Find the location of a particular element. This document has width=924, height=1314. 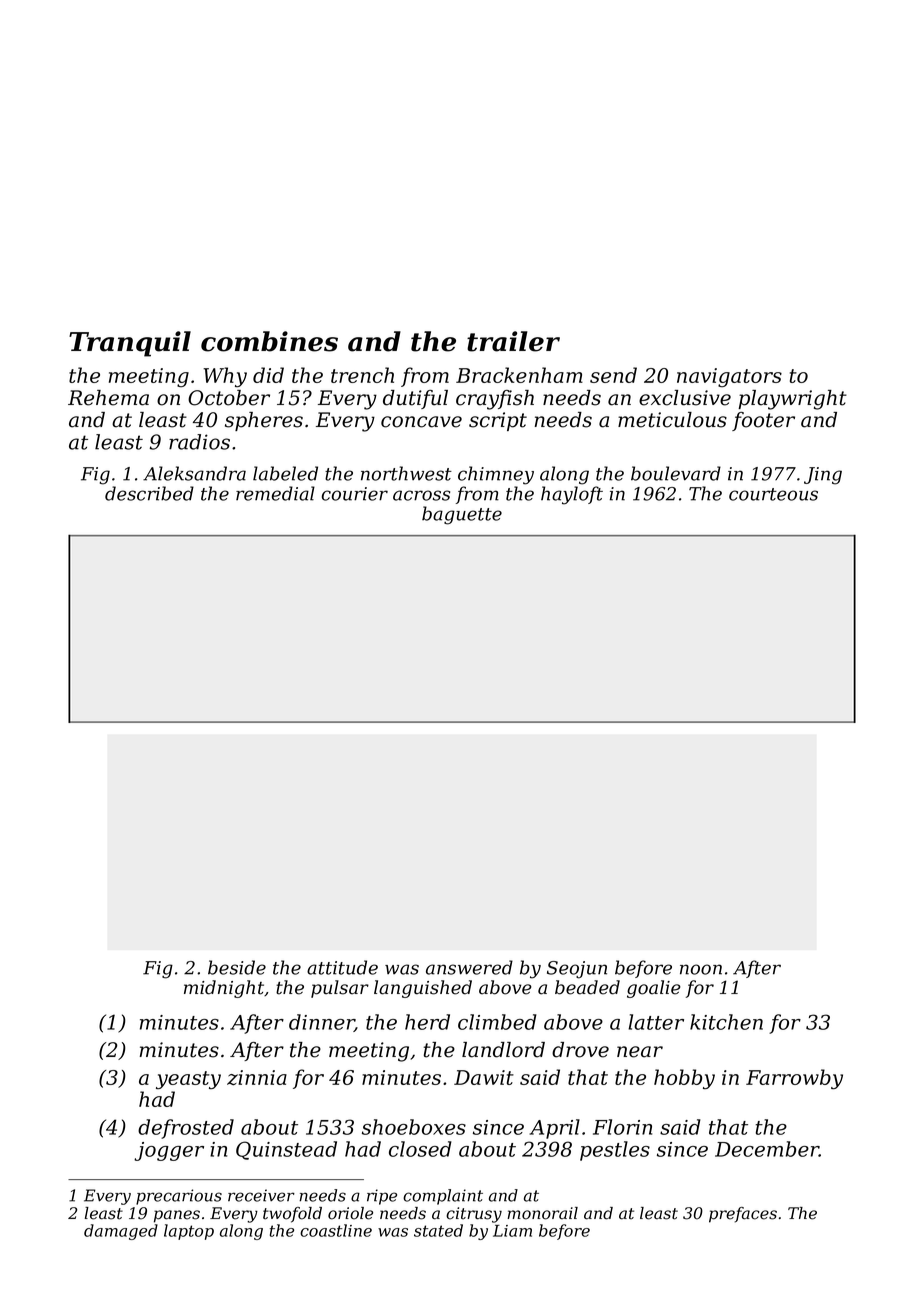

beside is located at coordinates (237, 967).
